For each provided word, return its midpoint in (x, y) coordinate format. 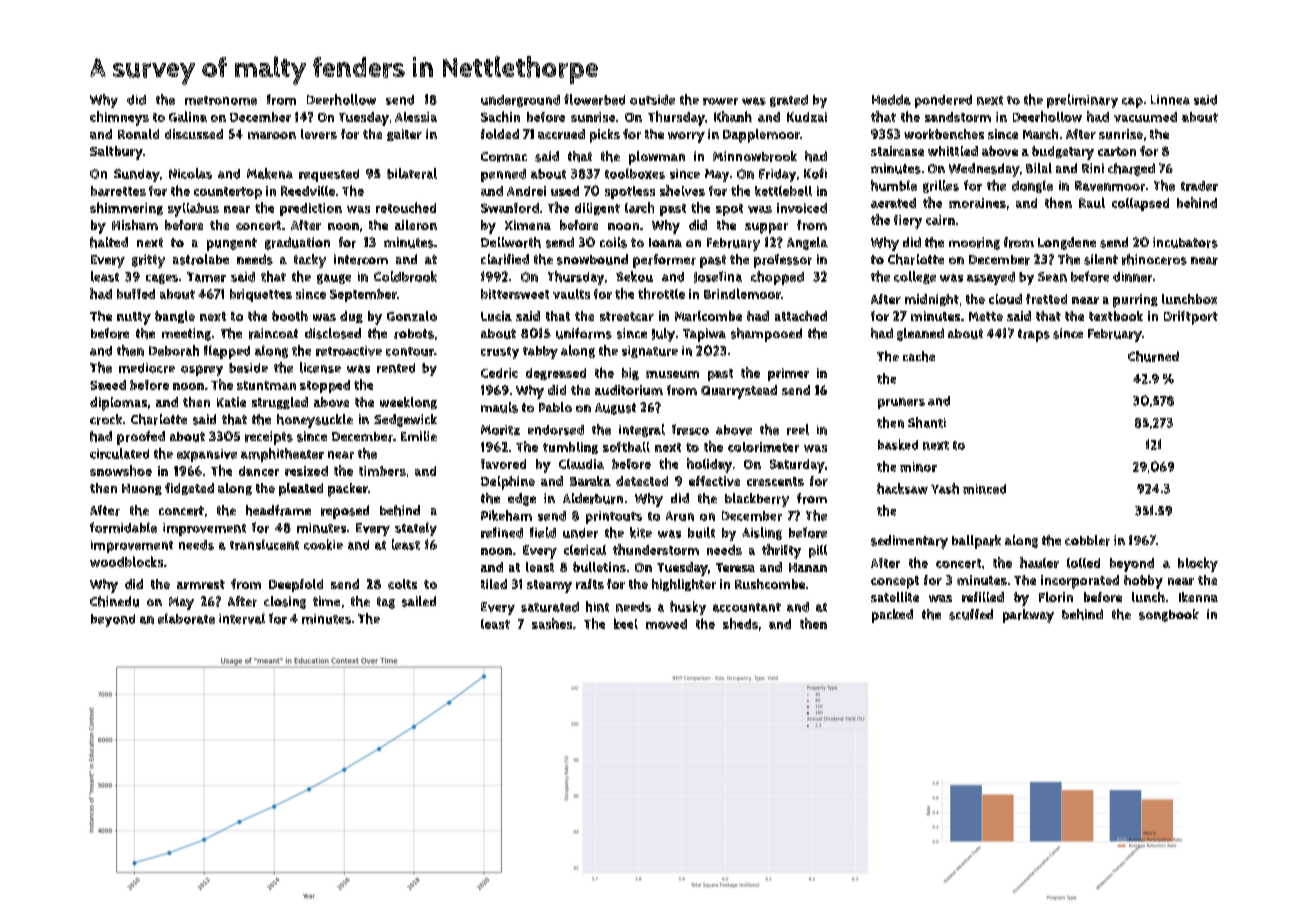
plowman (657, 158)
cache (919, 356)
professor (783, 261)
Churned (1153, 356)
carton (1117, 151)
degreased (556, 374)
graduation (297, 243)
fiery (908, 222)
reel (798, 429)
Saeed (108, 385)
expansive (207, 455)
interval (242, 618)
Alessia (416, 117)
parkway (1028, 616)
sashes (552, 623)
